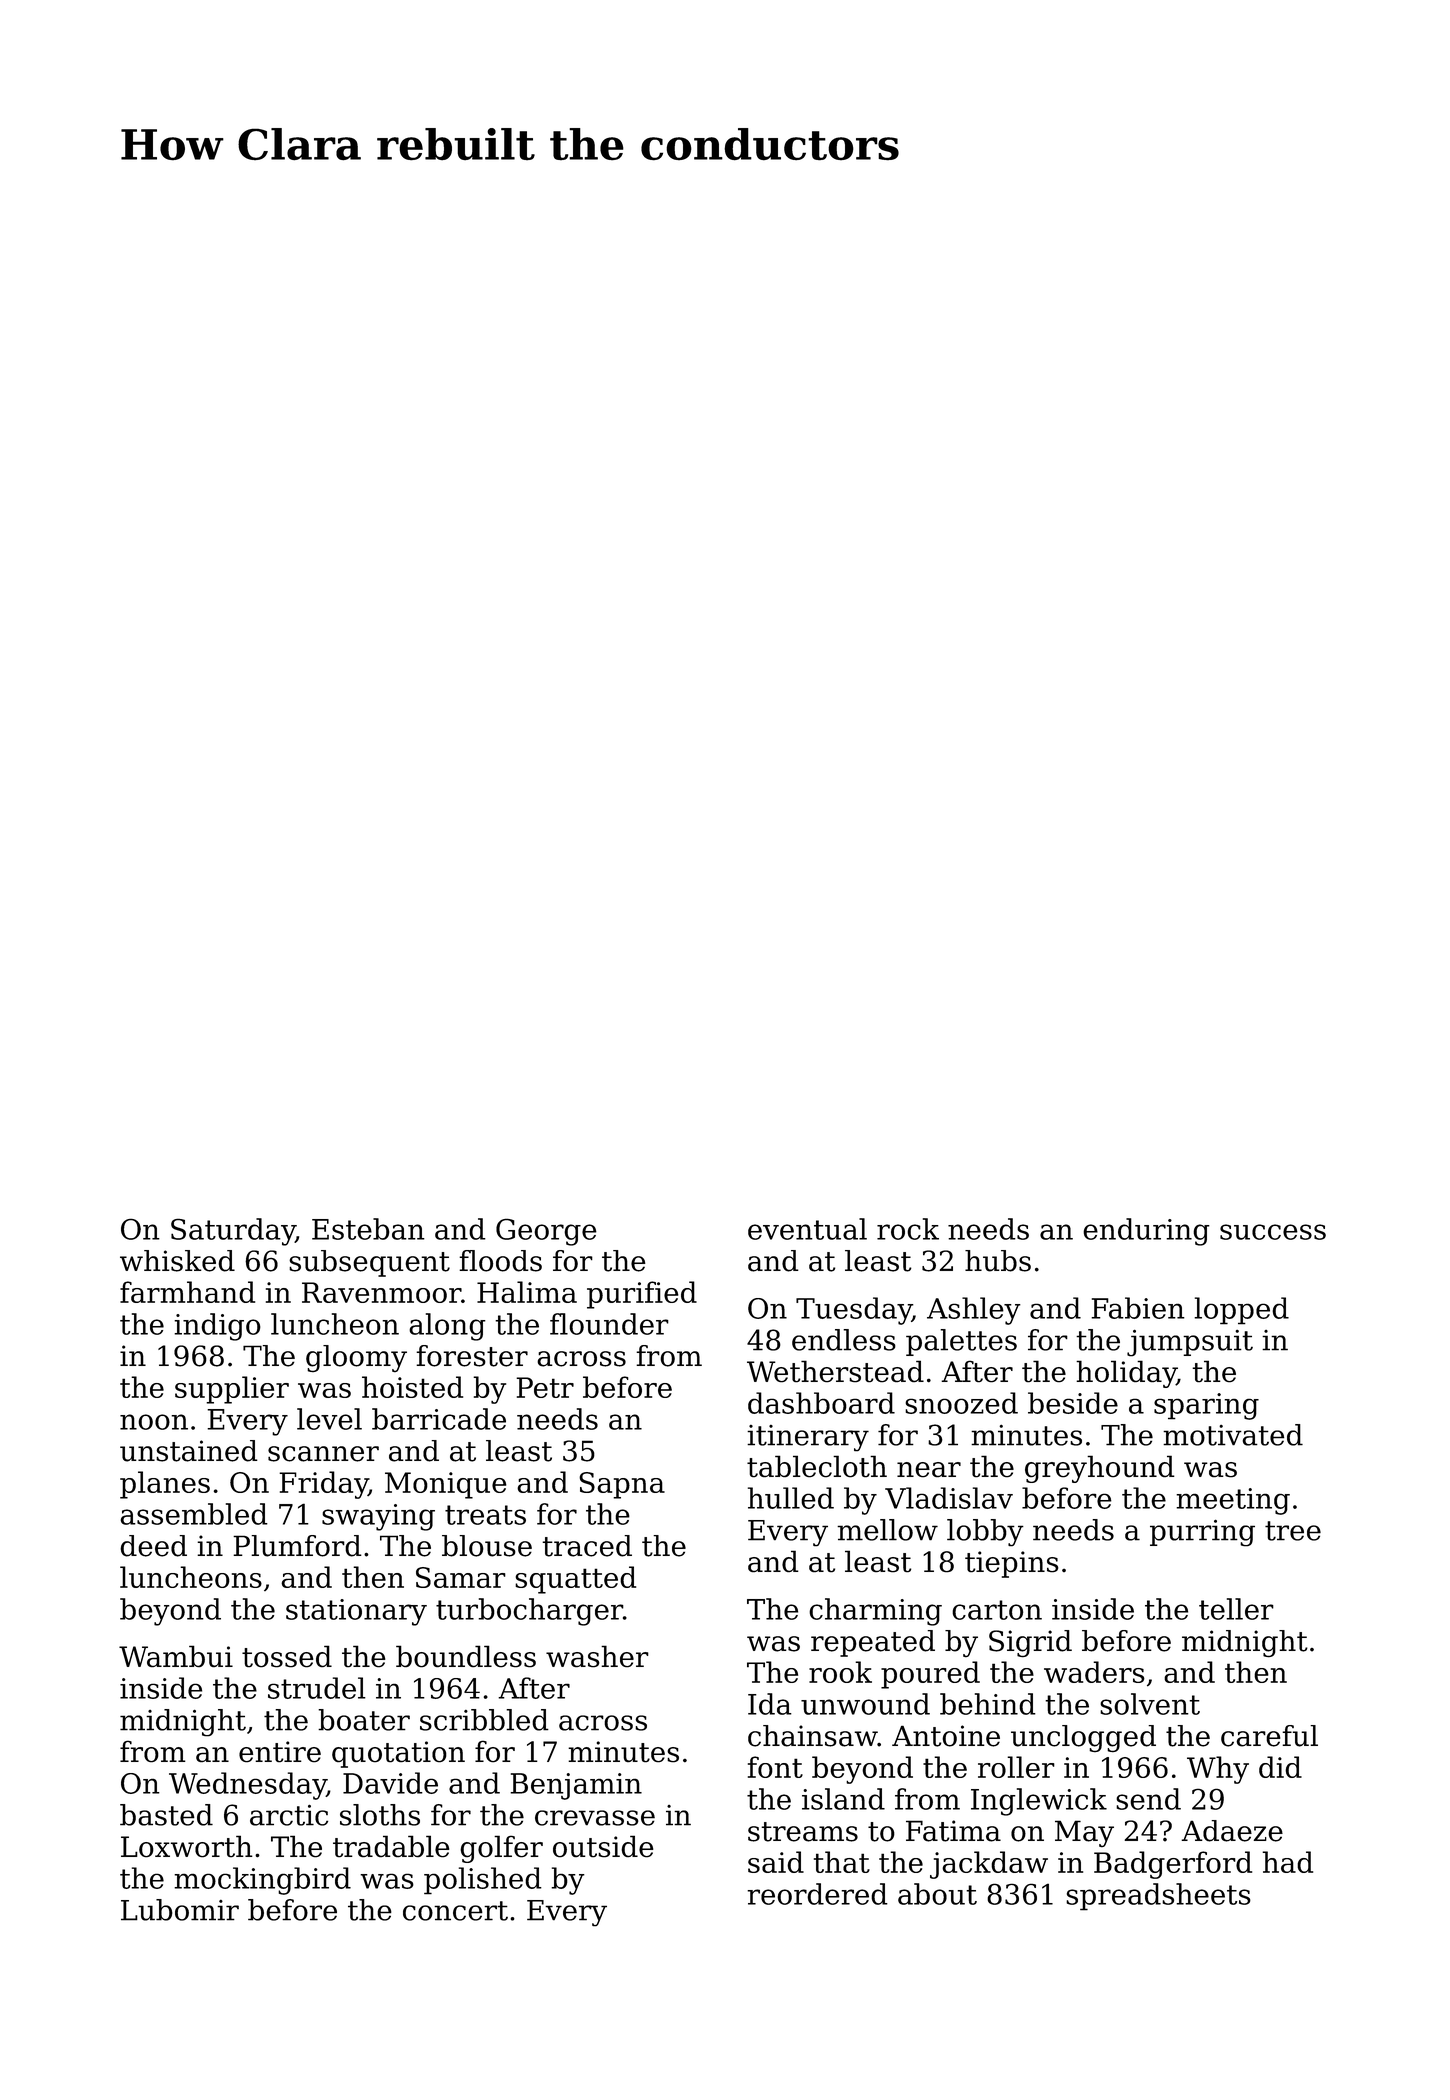  Describe the element at coordinates (233, 1232) in the screenshot. I see `Saturday` at that location.
